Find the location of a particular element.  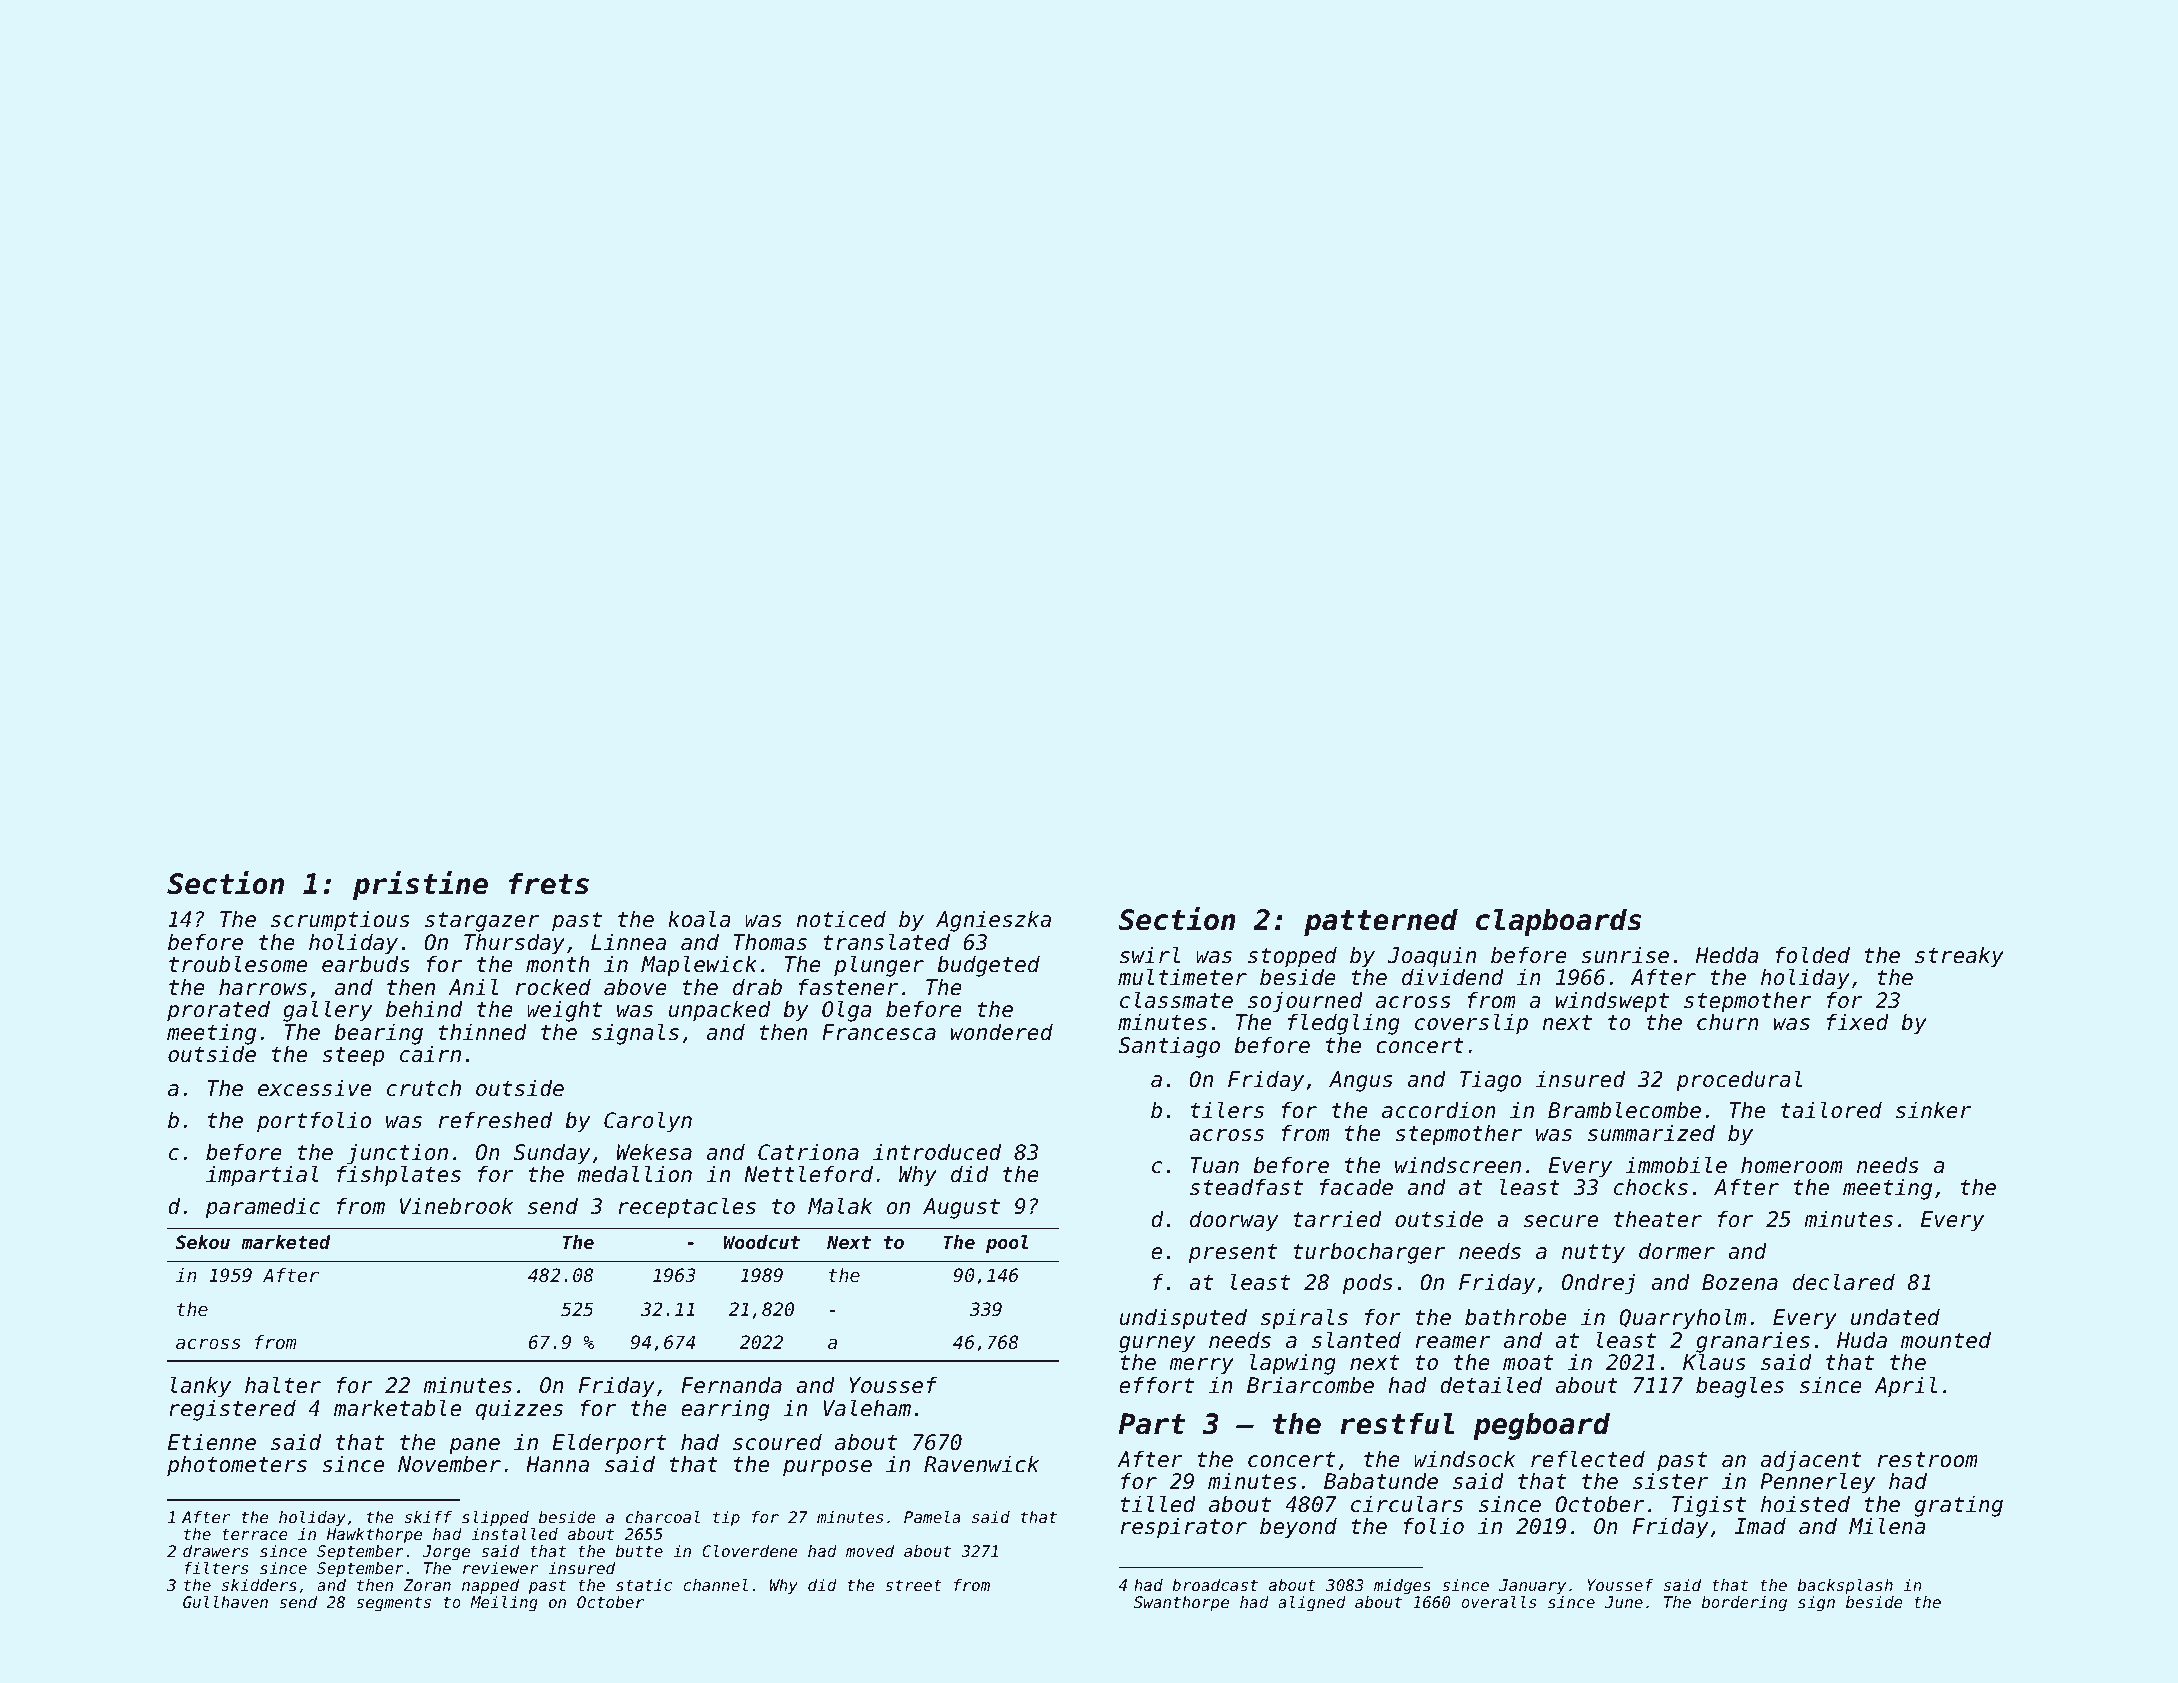

bathrobe is located at coordinates (1516, 1317).
